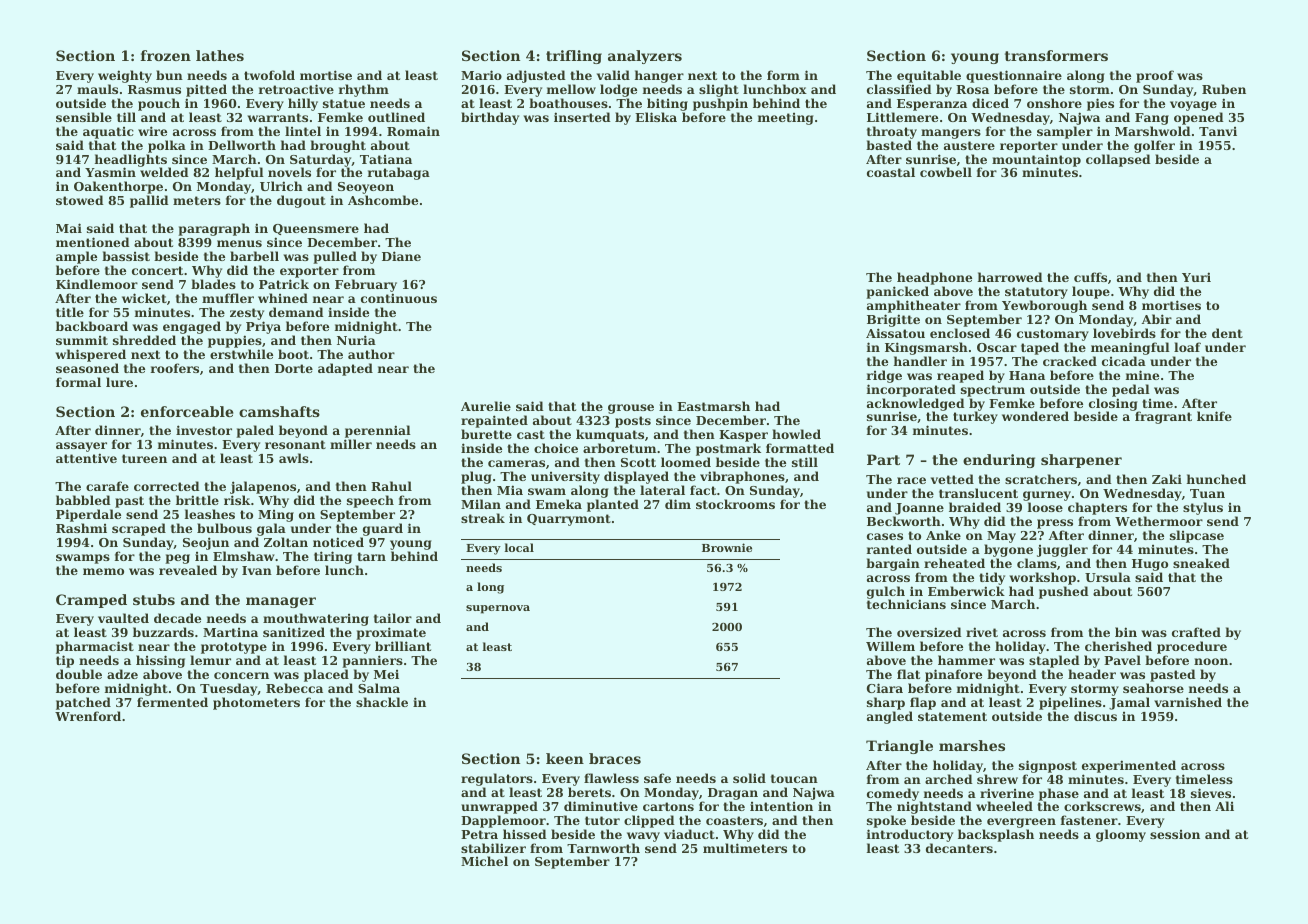  What do you see at coordinates (959, 848) in the screenshot?
I see `decanters` at bounding box center [959, 848].
